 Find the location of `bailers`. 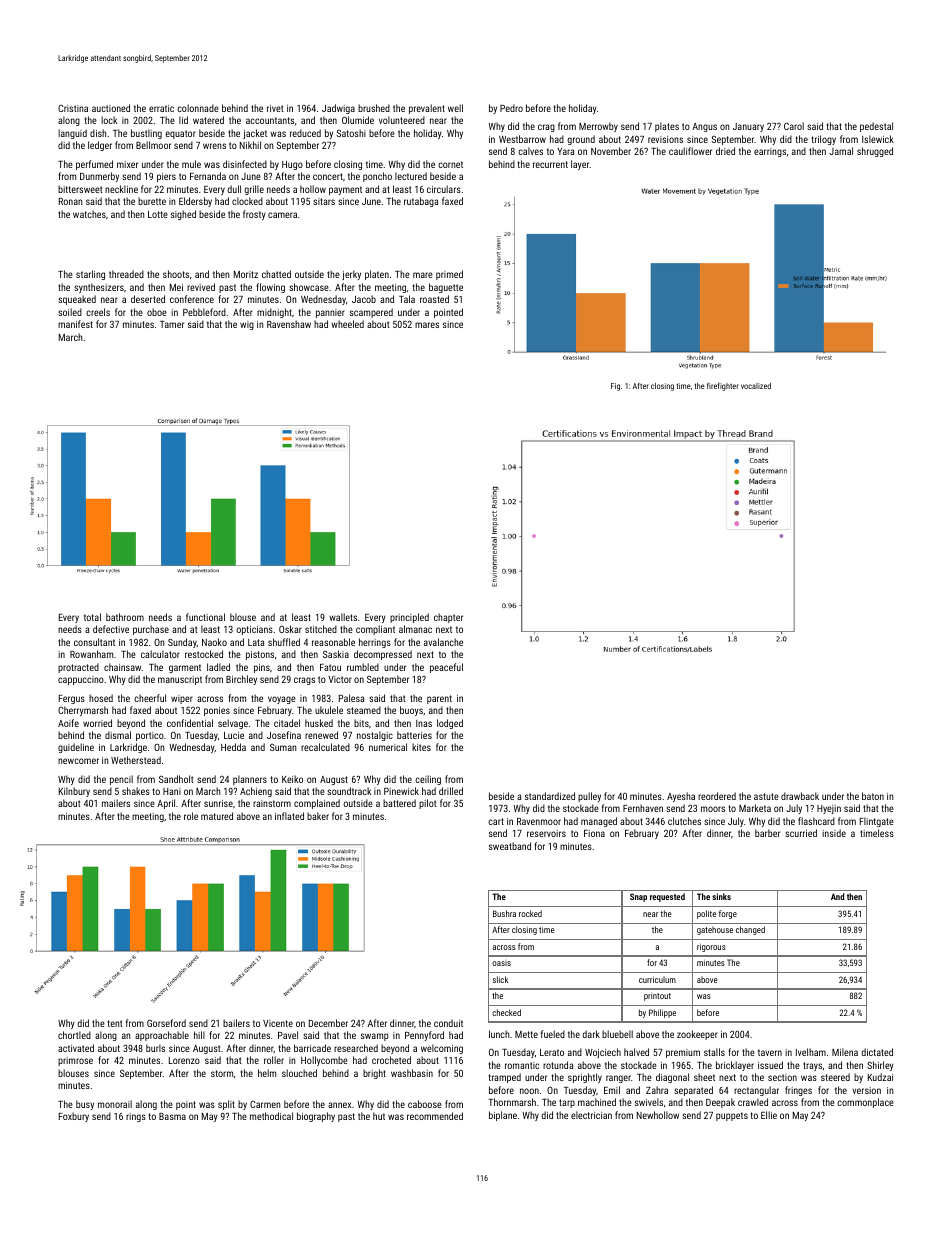

bailers is located at coordinates (236, 1023).
